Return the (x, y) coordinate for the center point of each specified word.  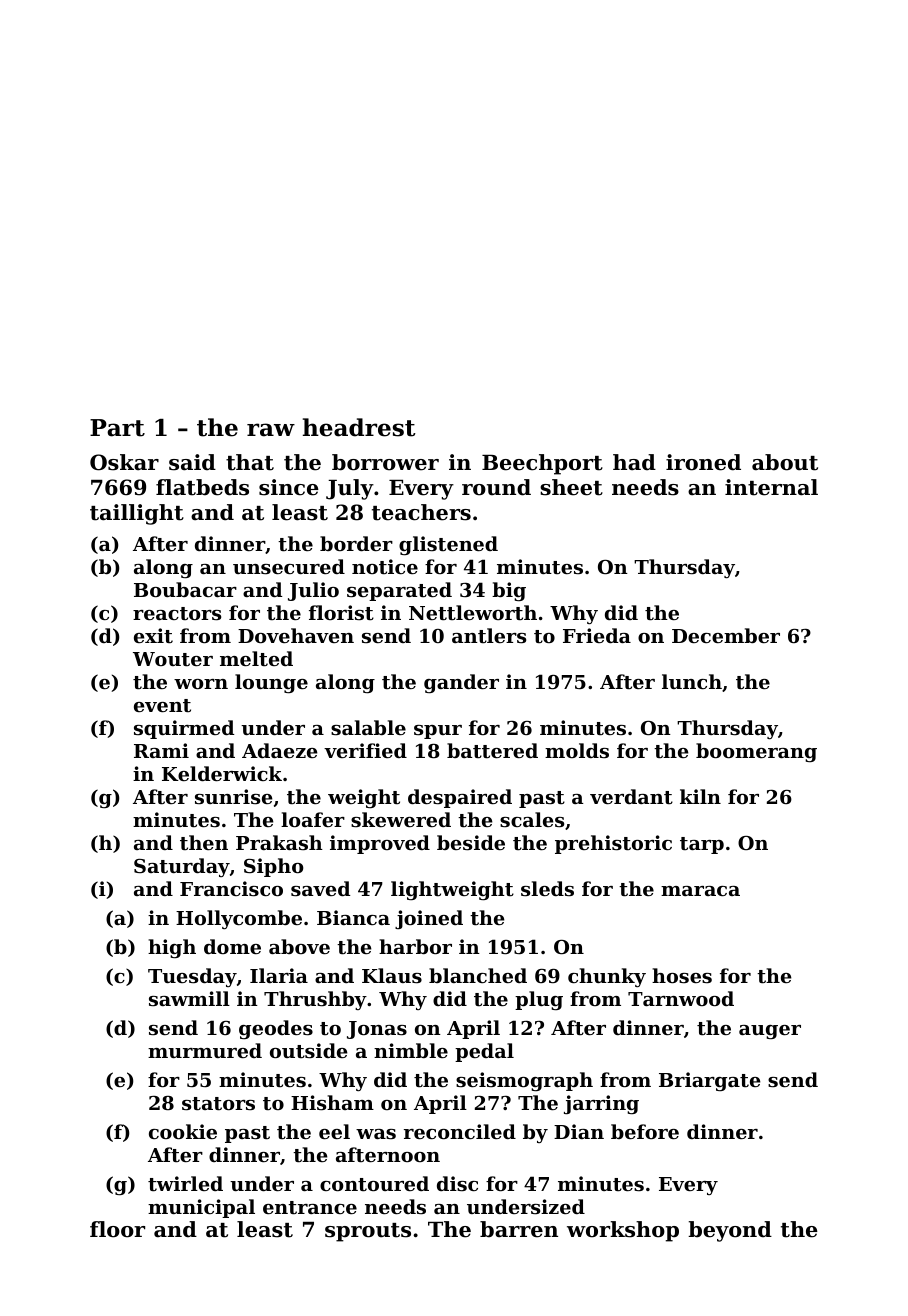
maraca (700, 891)
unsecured (289, 567)
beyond (730, 1231)
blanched (478, 975)
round (496, 487)
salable (368, 727)
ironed (703, 462)
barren (519, 1229)
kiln (700, 796)
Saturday (182, 867)
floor (117, 1229)
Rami (161, 750)
